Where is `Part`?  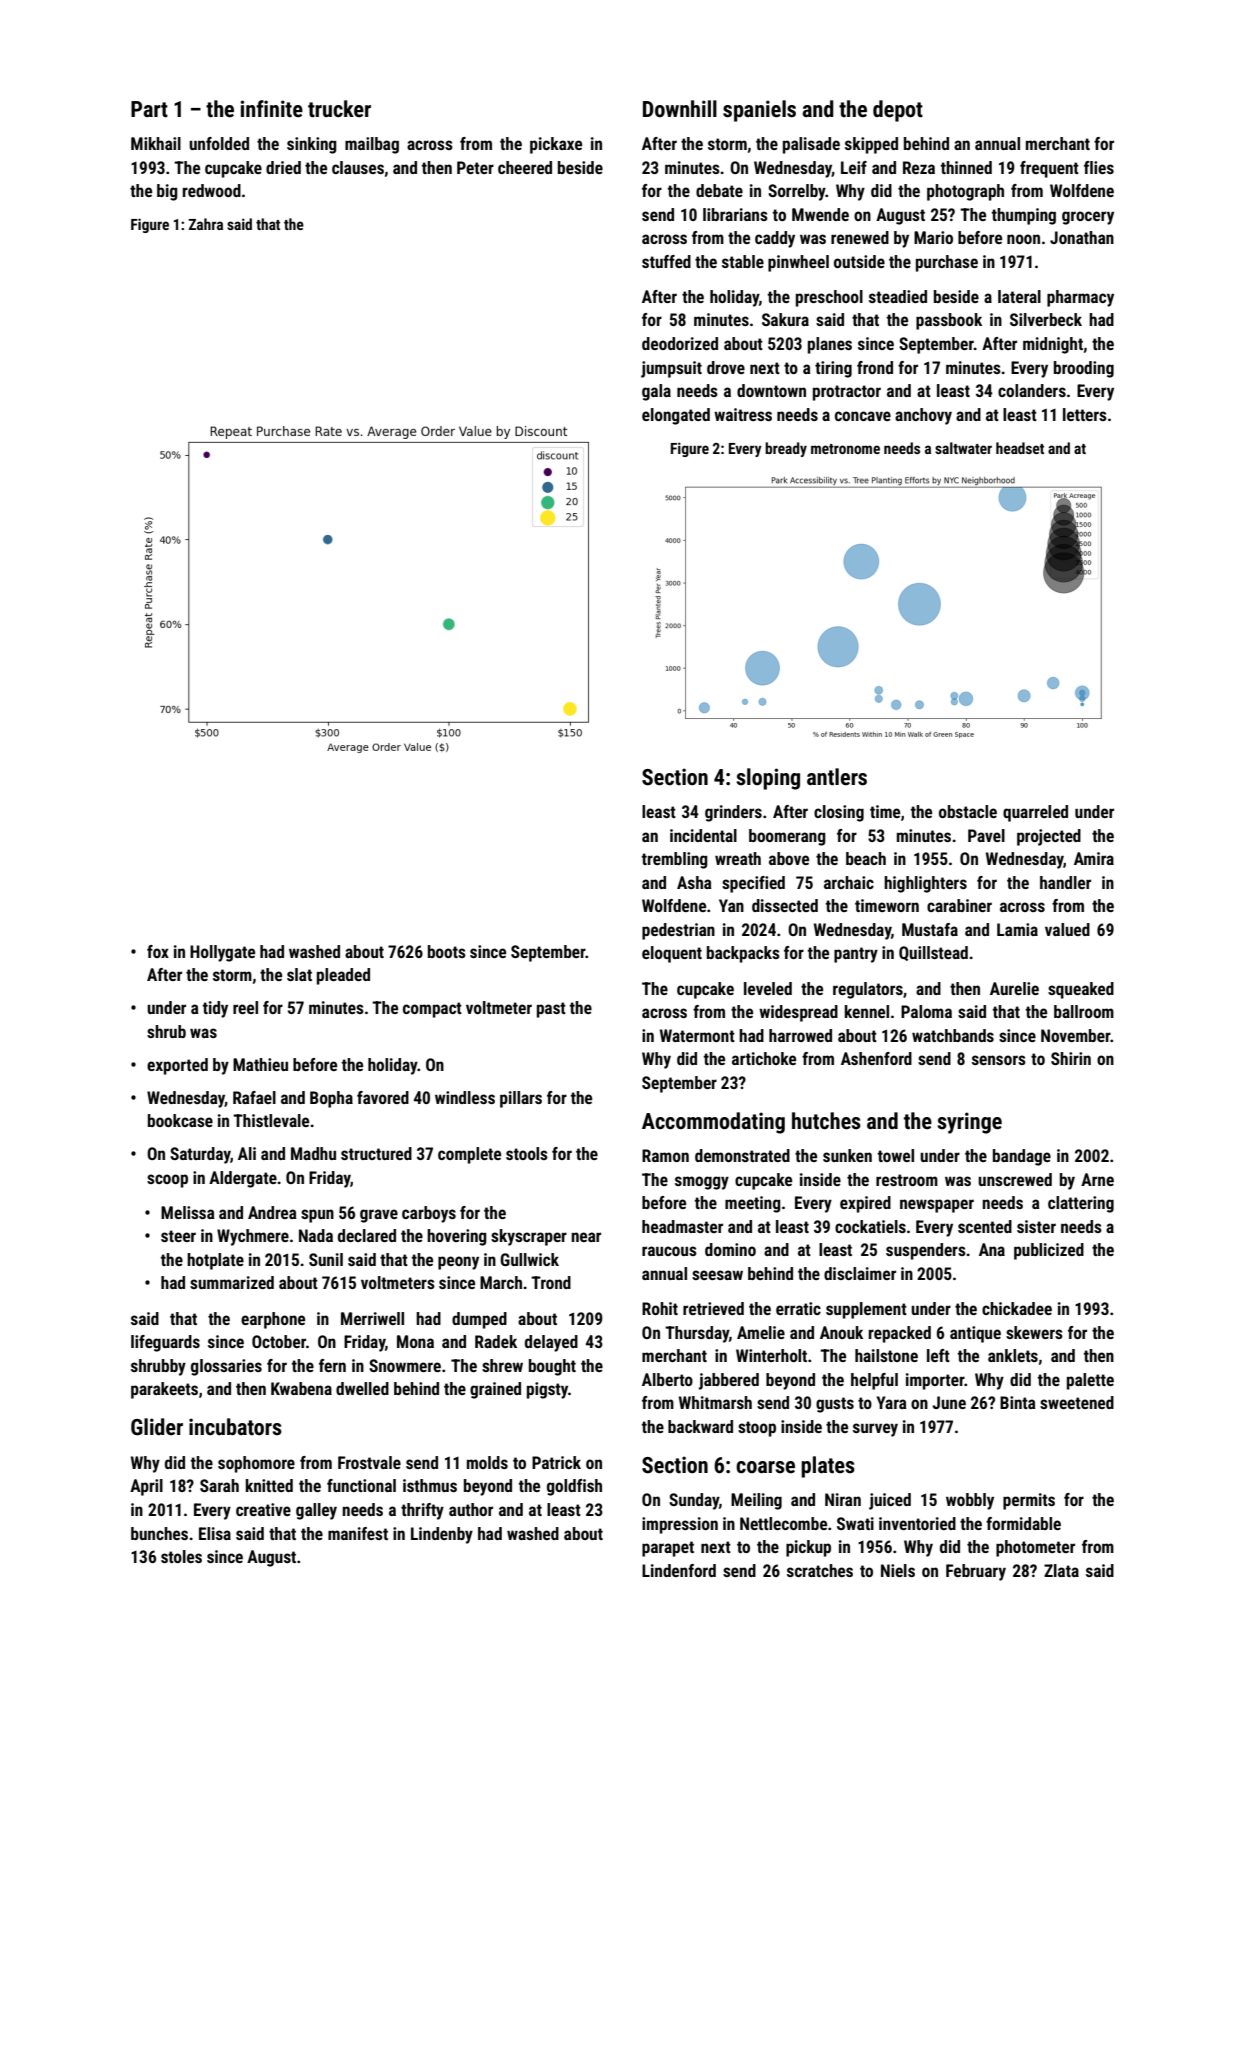
Part is located at coordinates (149, 109).
